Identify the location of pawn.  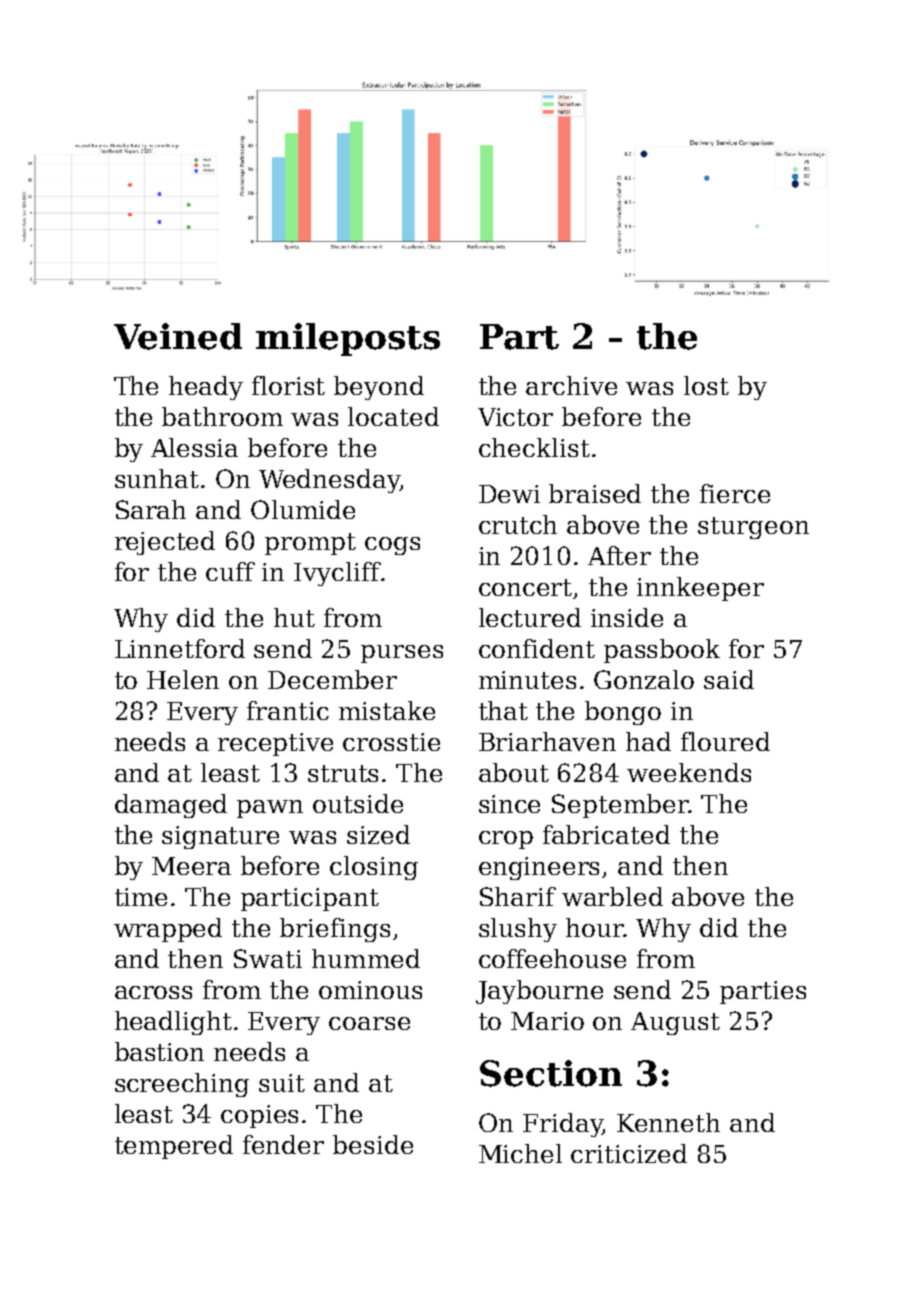
(270, 809).
